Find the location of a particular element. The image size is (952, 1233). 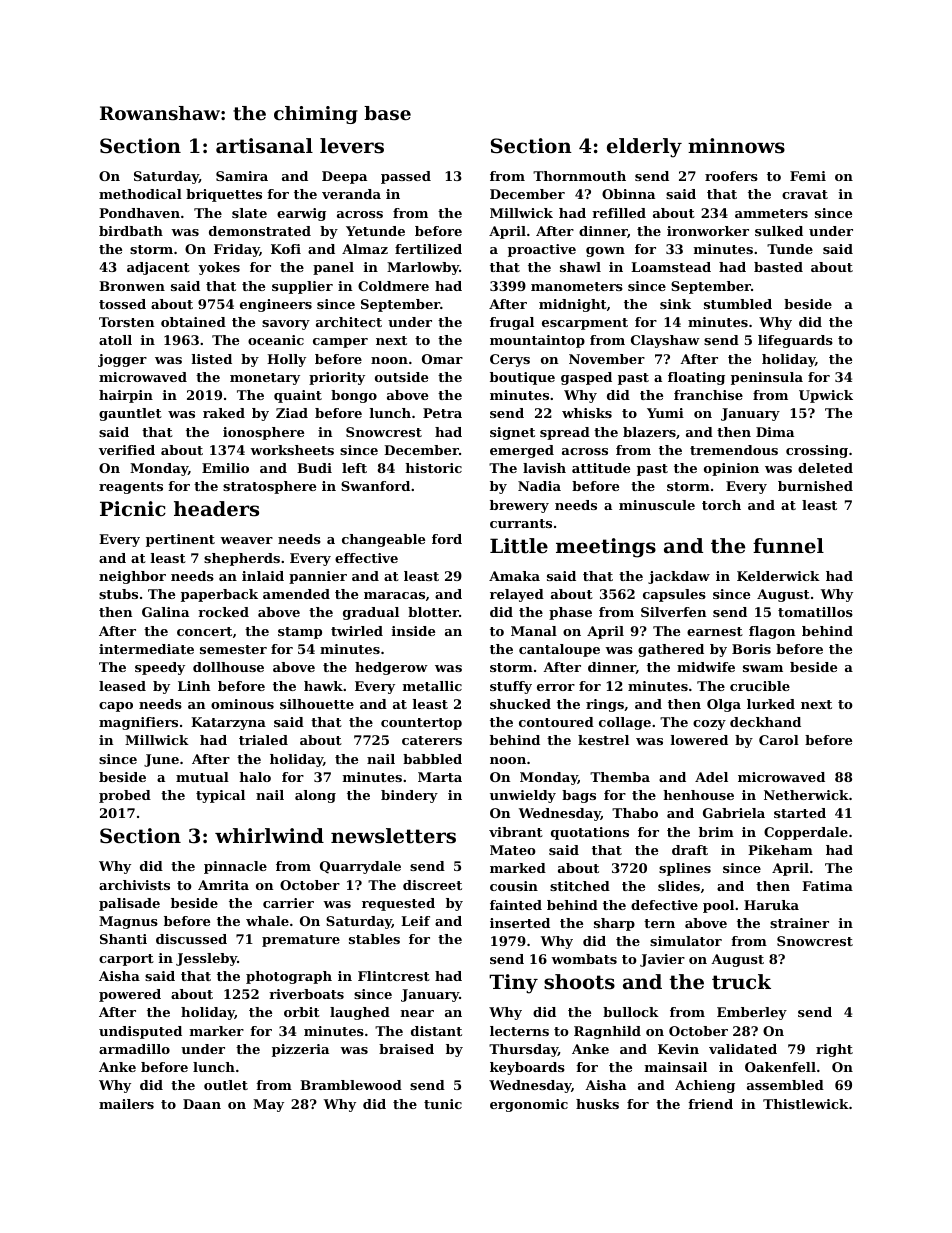

Carol is located at coordinates (779, 740).
